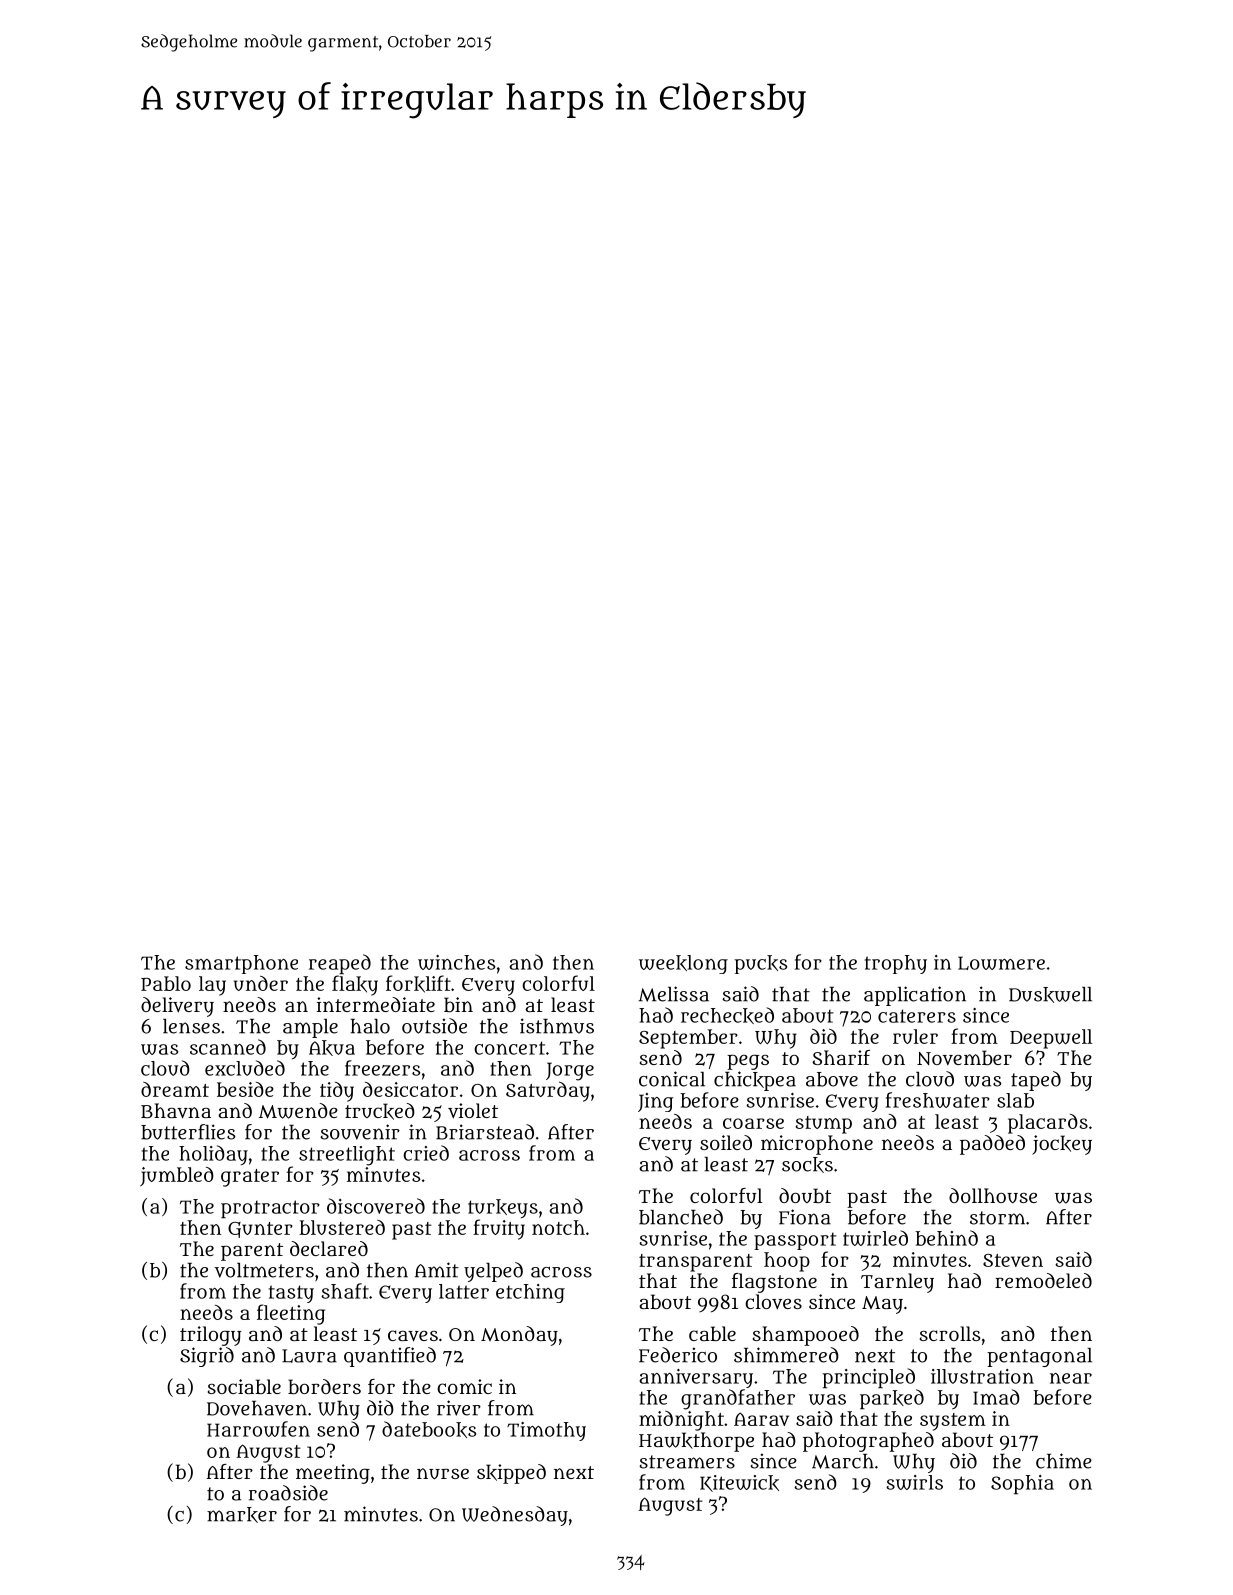 The image size is (1233, 1595). Describe the element at coordinates (264, 1270) in the screenshot. I see `voltmeters` at that location.
